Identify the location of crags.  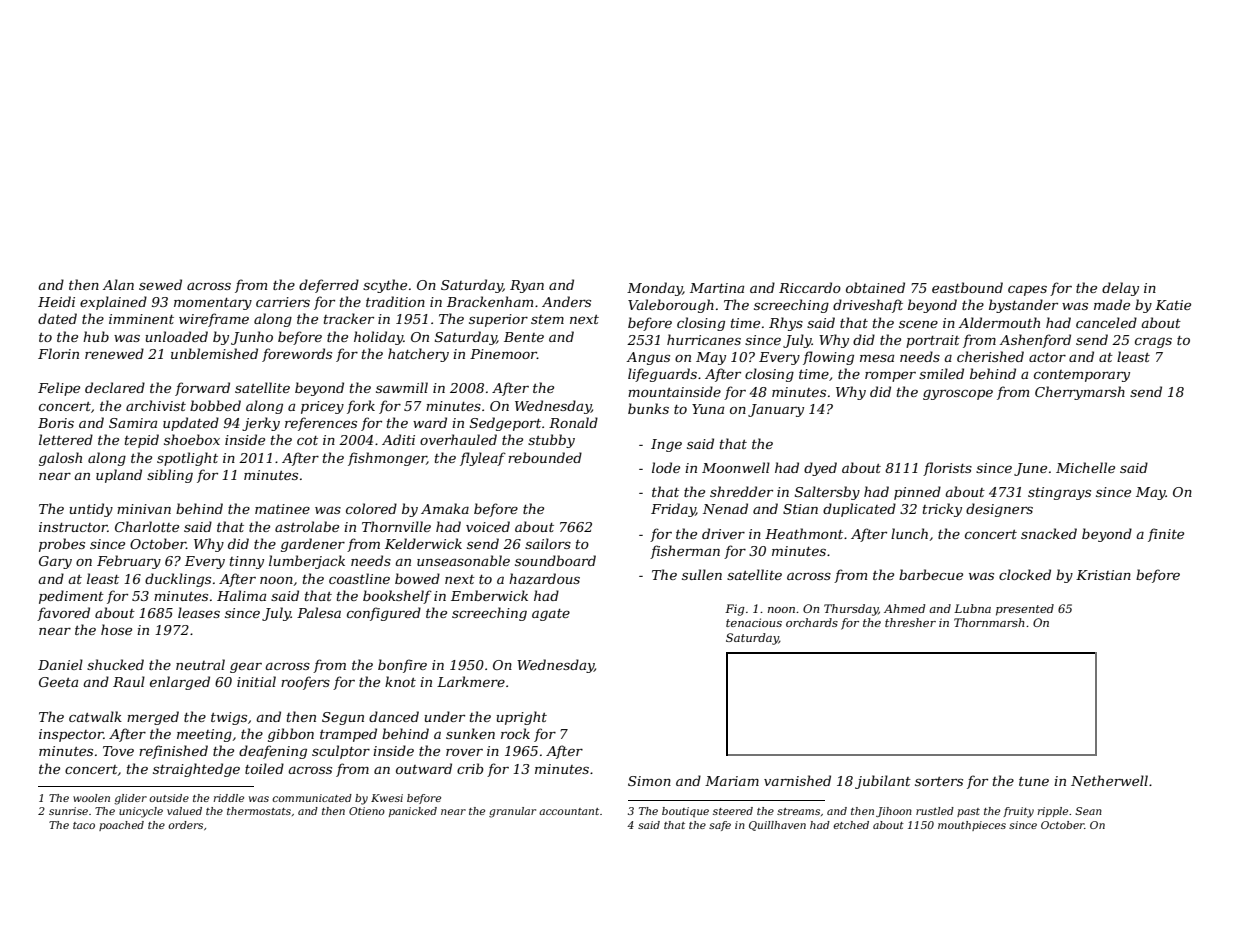
(1153, 342).
